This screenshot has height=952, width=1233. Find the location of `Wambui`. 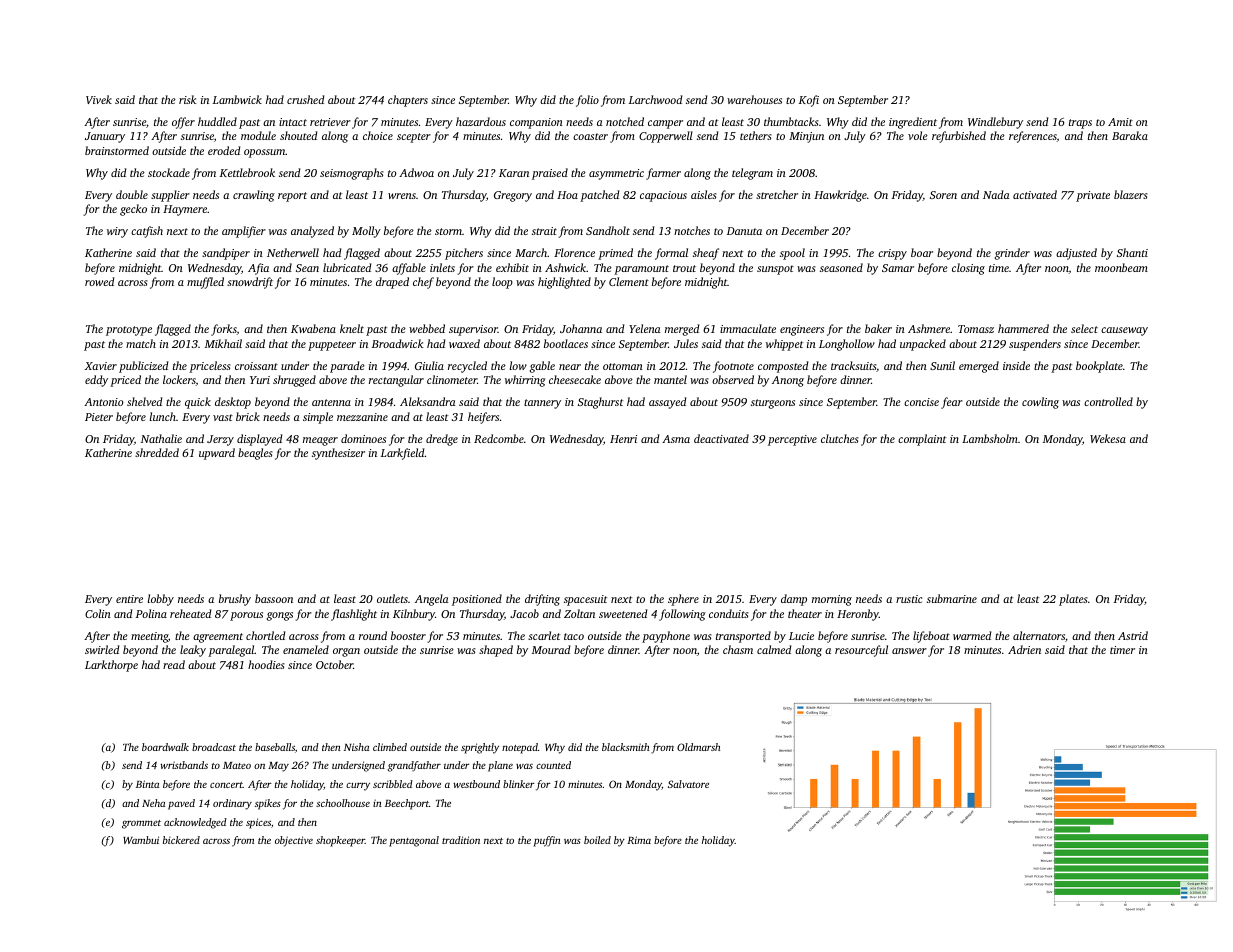

Wambui is located at coordinates (141, 840).
